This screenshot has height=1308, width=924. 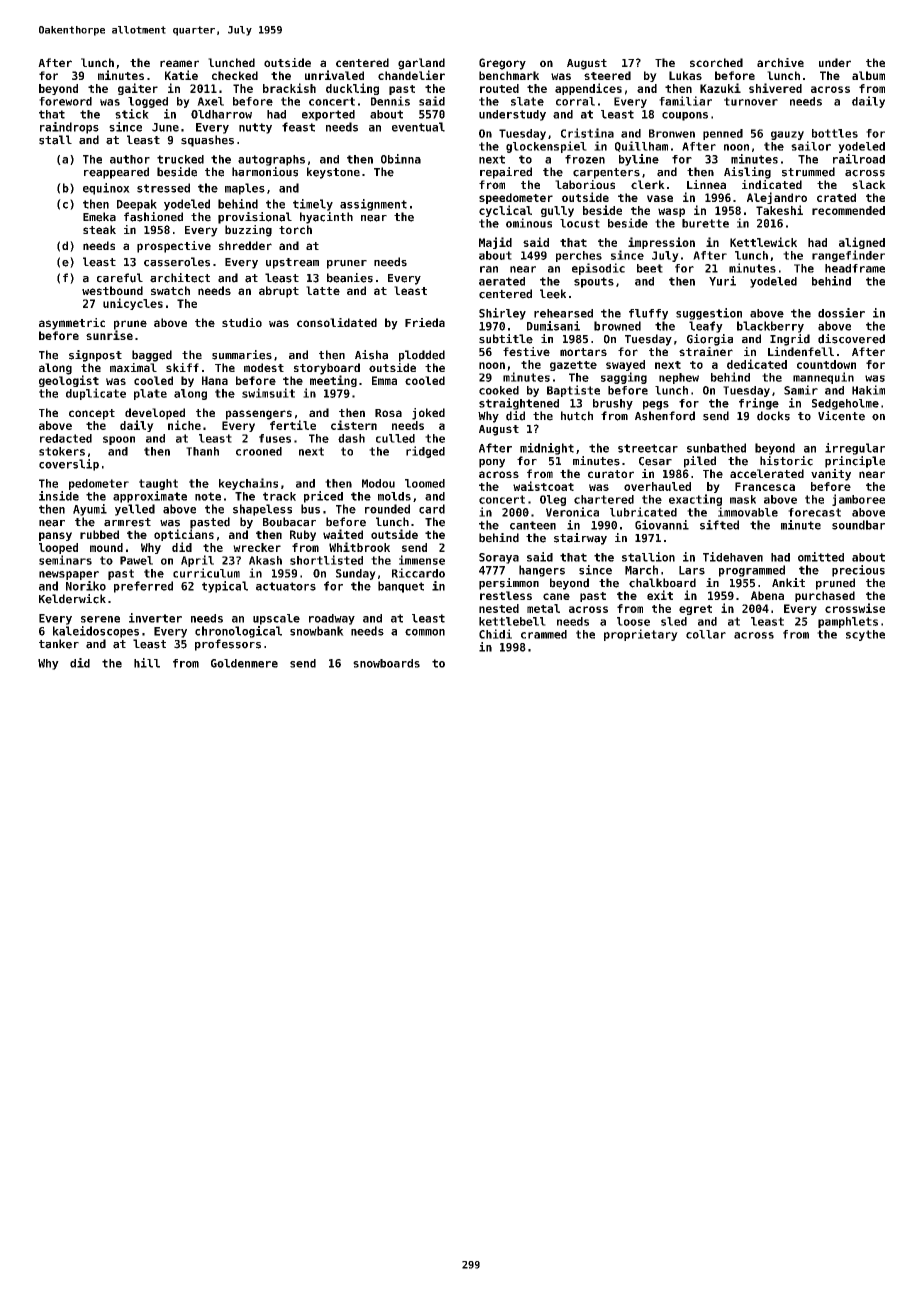 I want to click on casseroles, so click(x=177, y=262).
